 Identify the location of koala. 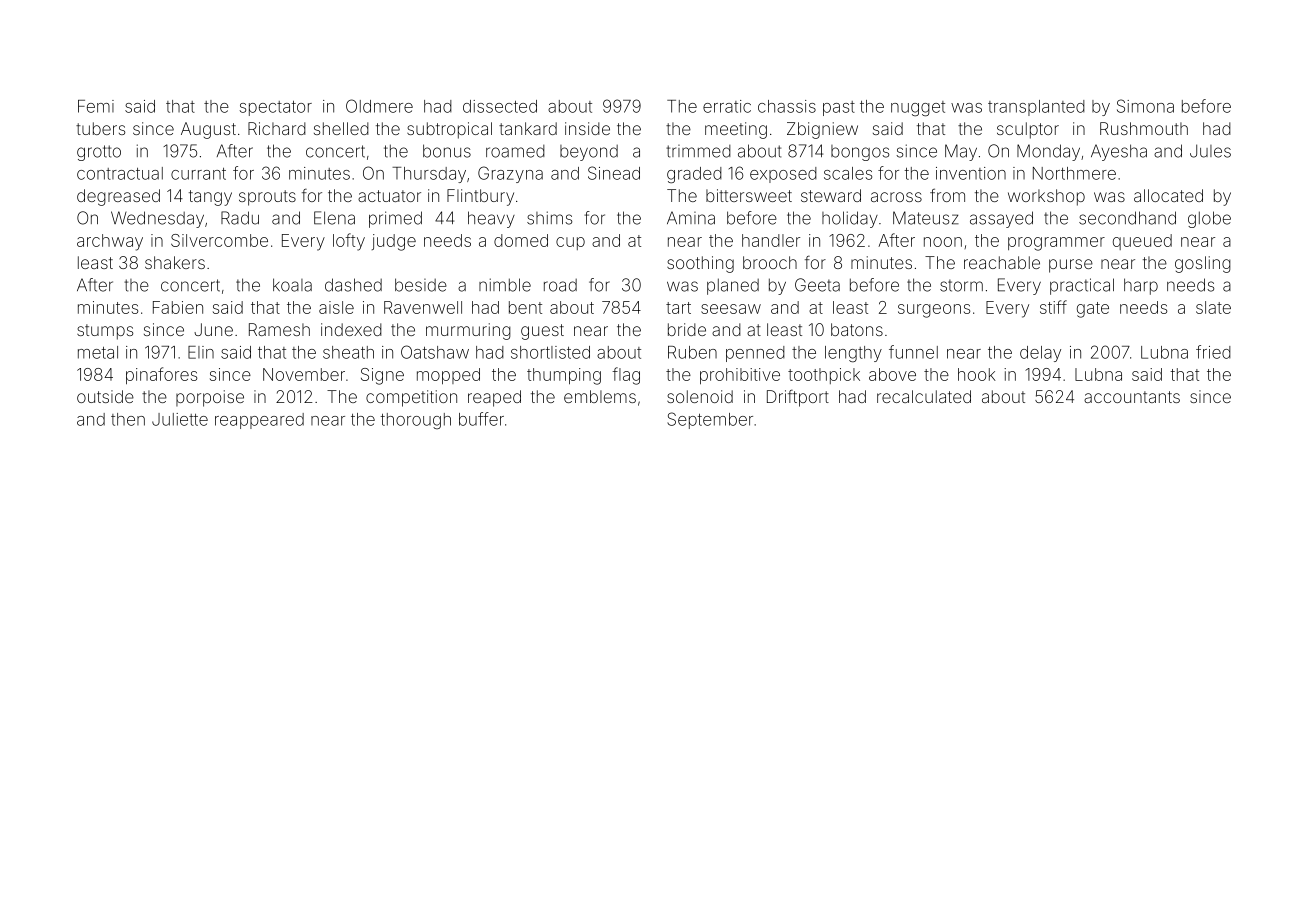
(292, 285).
